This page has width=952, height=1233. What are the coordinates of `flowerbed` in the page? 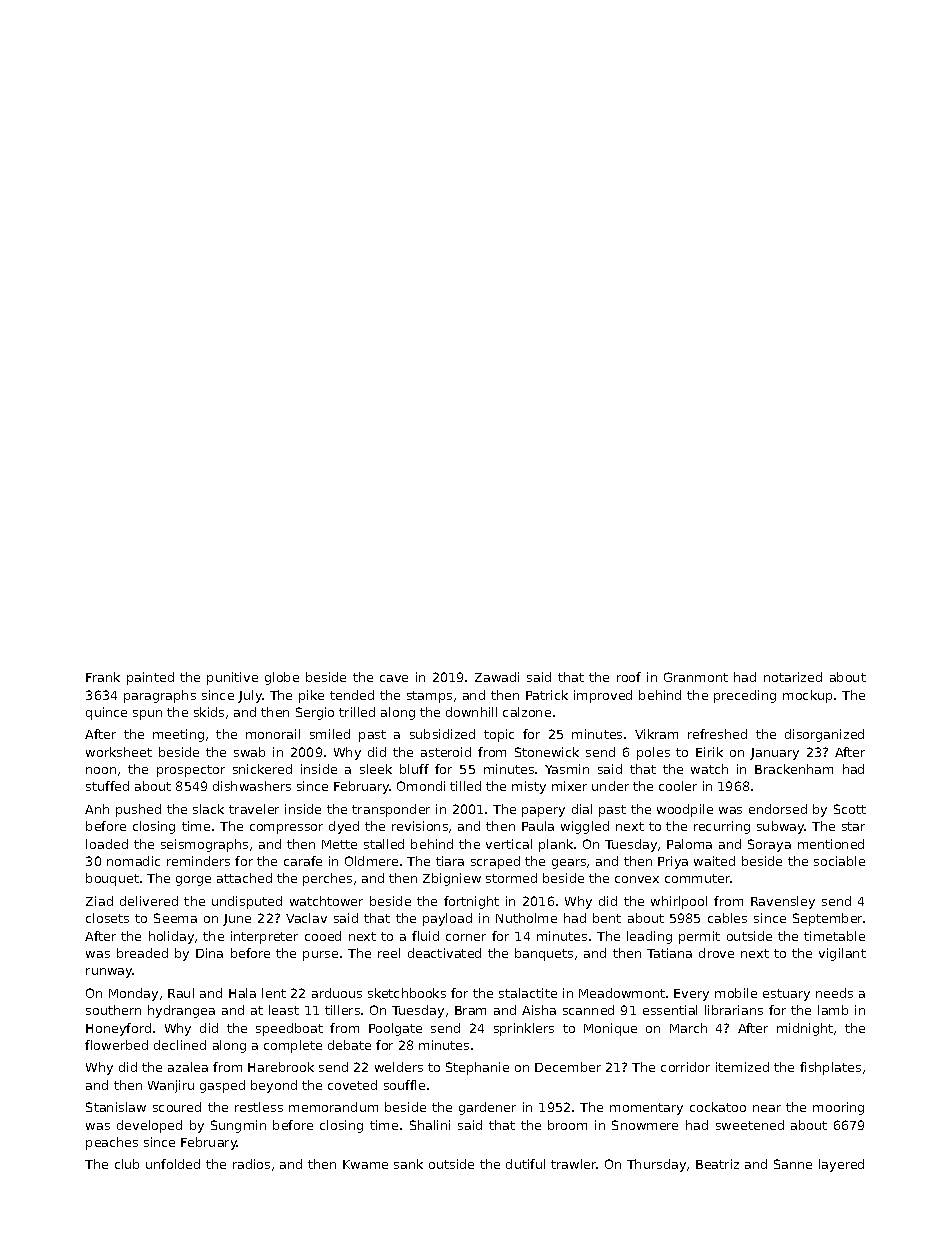 It's located at (116, 1045).
